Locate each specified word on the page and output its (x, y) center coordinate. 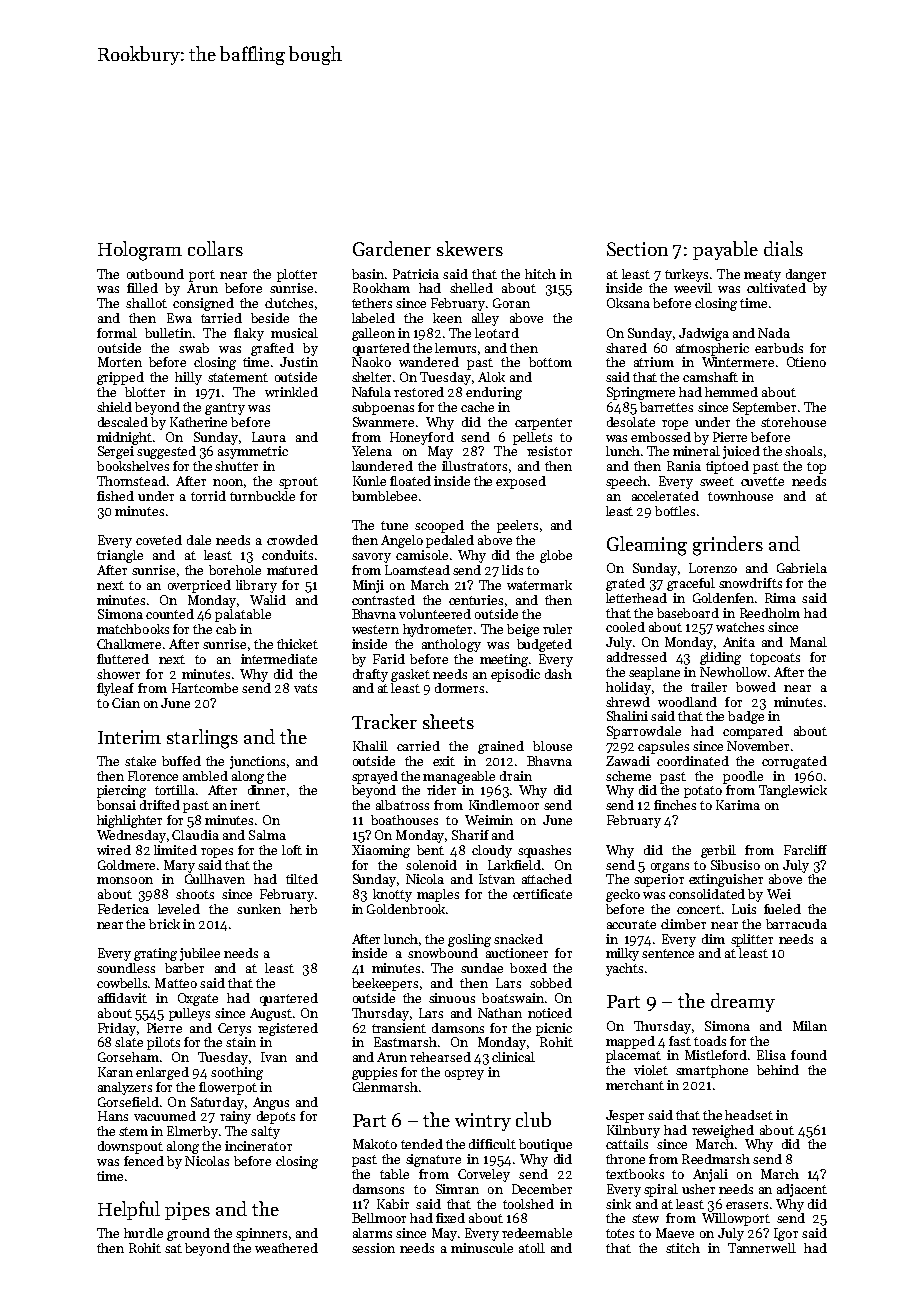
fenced (144, 1161)
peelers (517, 526)
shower (118, 674)
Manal (808, 642)
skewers (470, 248)
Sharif (470, 835)
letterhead (636, 598)
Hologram (140, 251)
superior (659, 880)
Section (637, 249)
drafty (370, 675)
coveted (159, 540)
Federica (123, 909)
